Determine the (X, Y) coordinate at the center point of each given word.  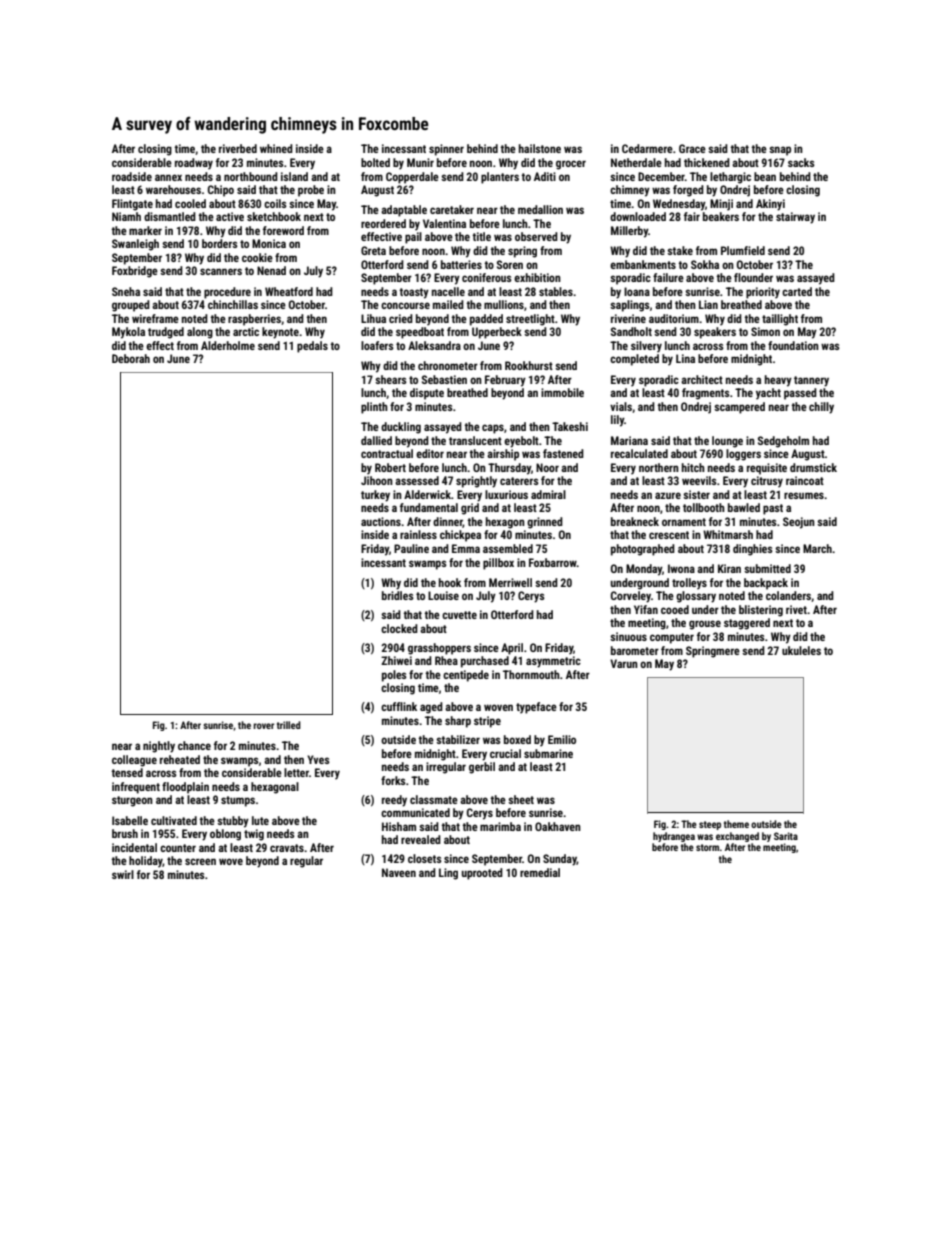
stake (680, 250)
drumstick (813, 467)
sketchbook (274, 216)
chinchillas (233, 304)
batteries (461, 264)
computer (672, 638)
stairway (795, 218)
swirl (123, 874)
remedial (540, 872)
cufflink (399, 706)
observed (536, 236)
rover (263, 726)
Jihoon (377, 480)
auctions (381, 521)
